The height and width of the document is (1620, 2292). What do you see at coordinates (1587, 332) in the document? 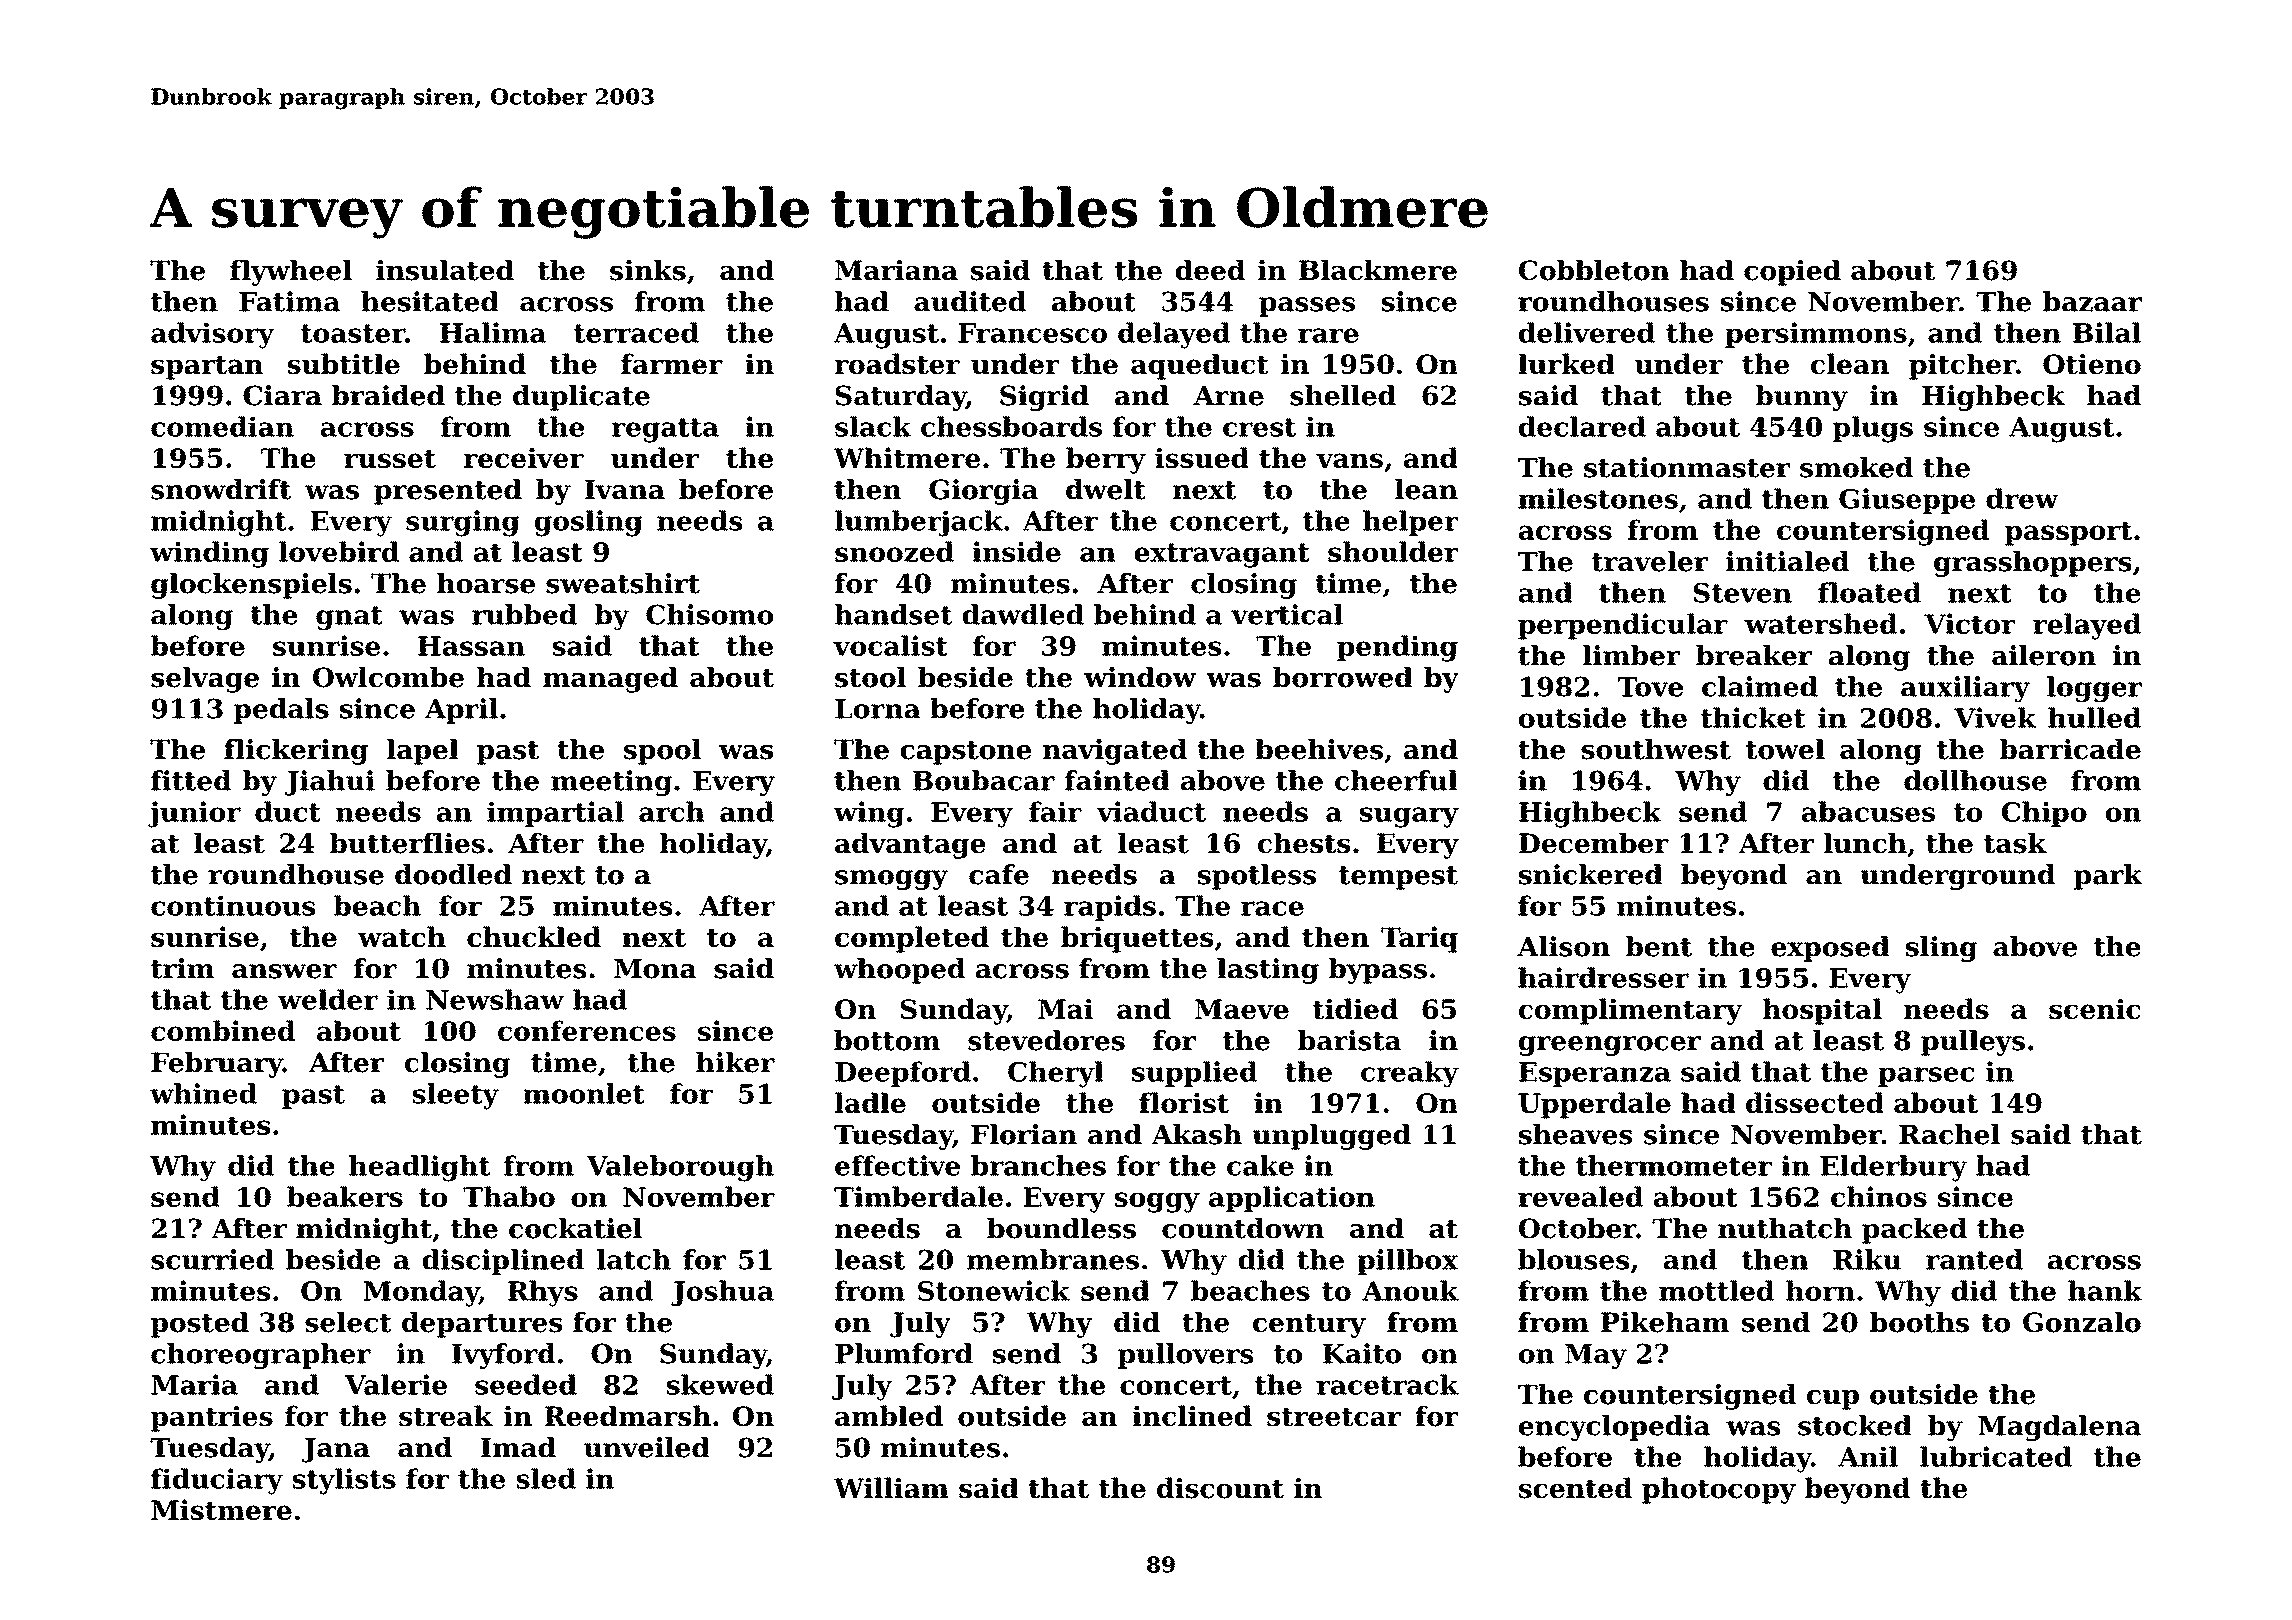
I see `delivered` at bounding box center [1587, 332].
